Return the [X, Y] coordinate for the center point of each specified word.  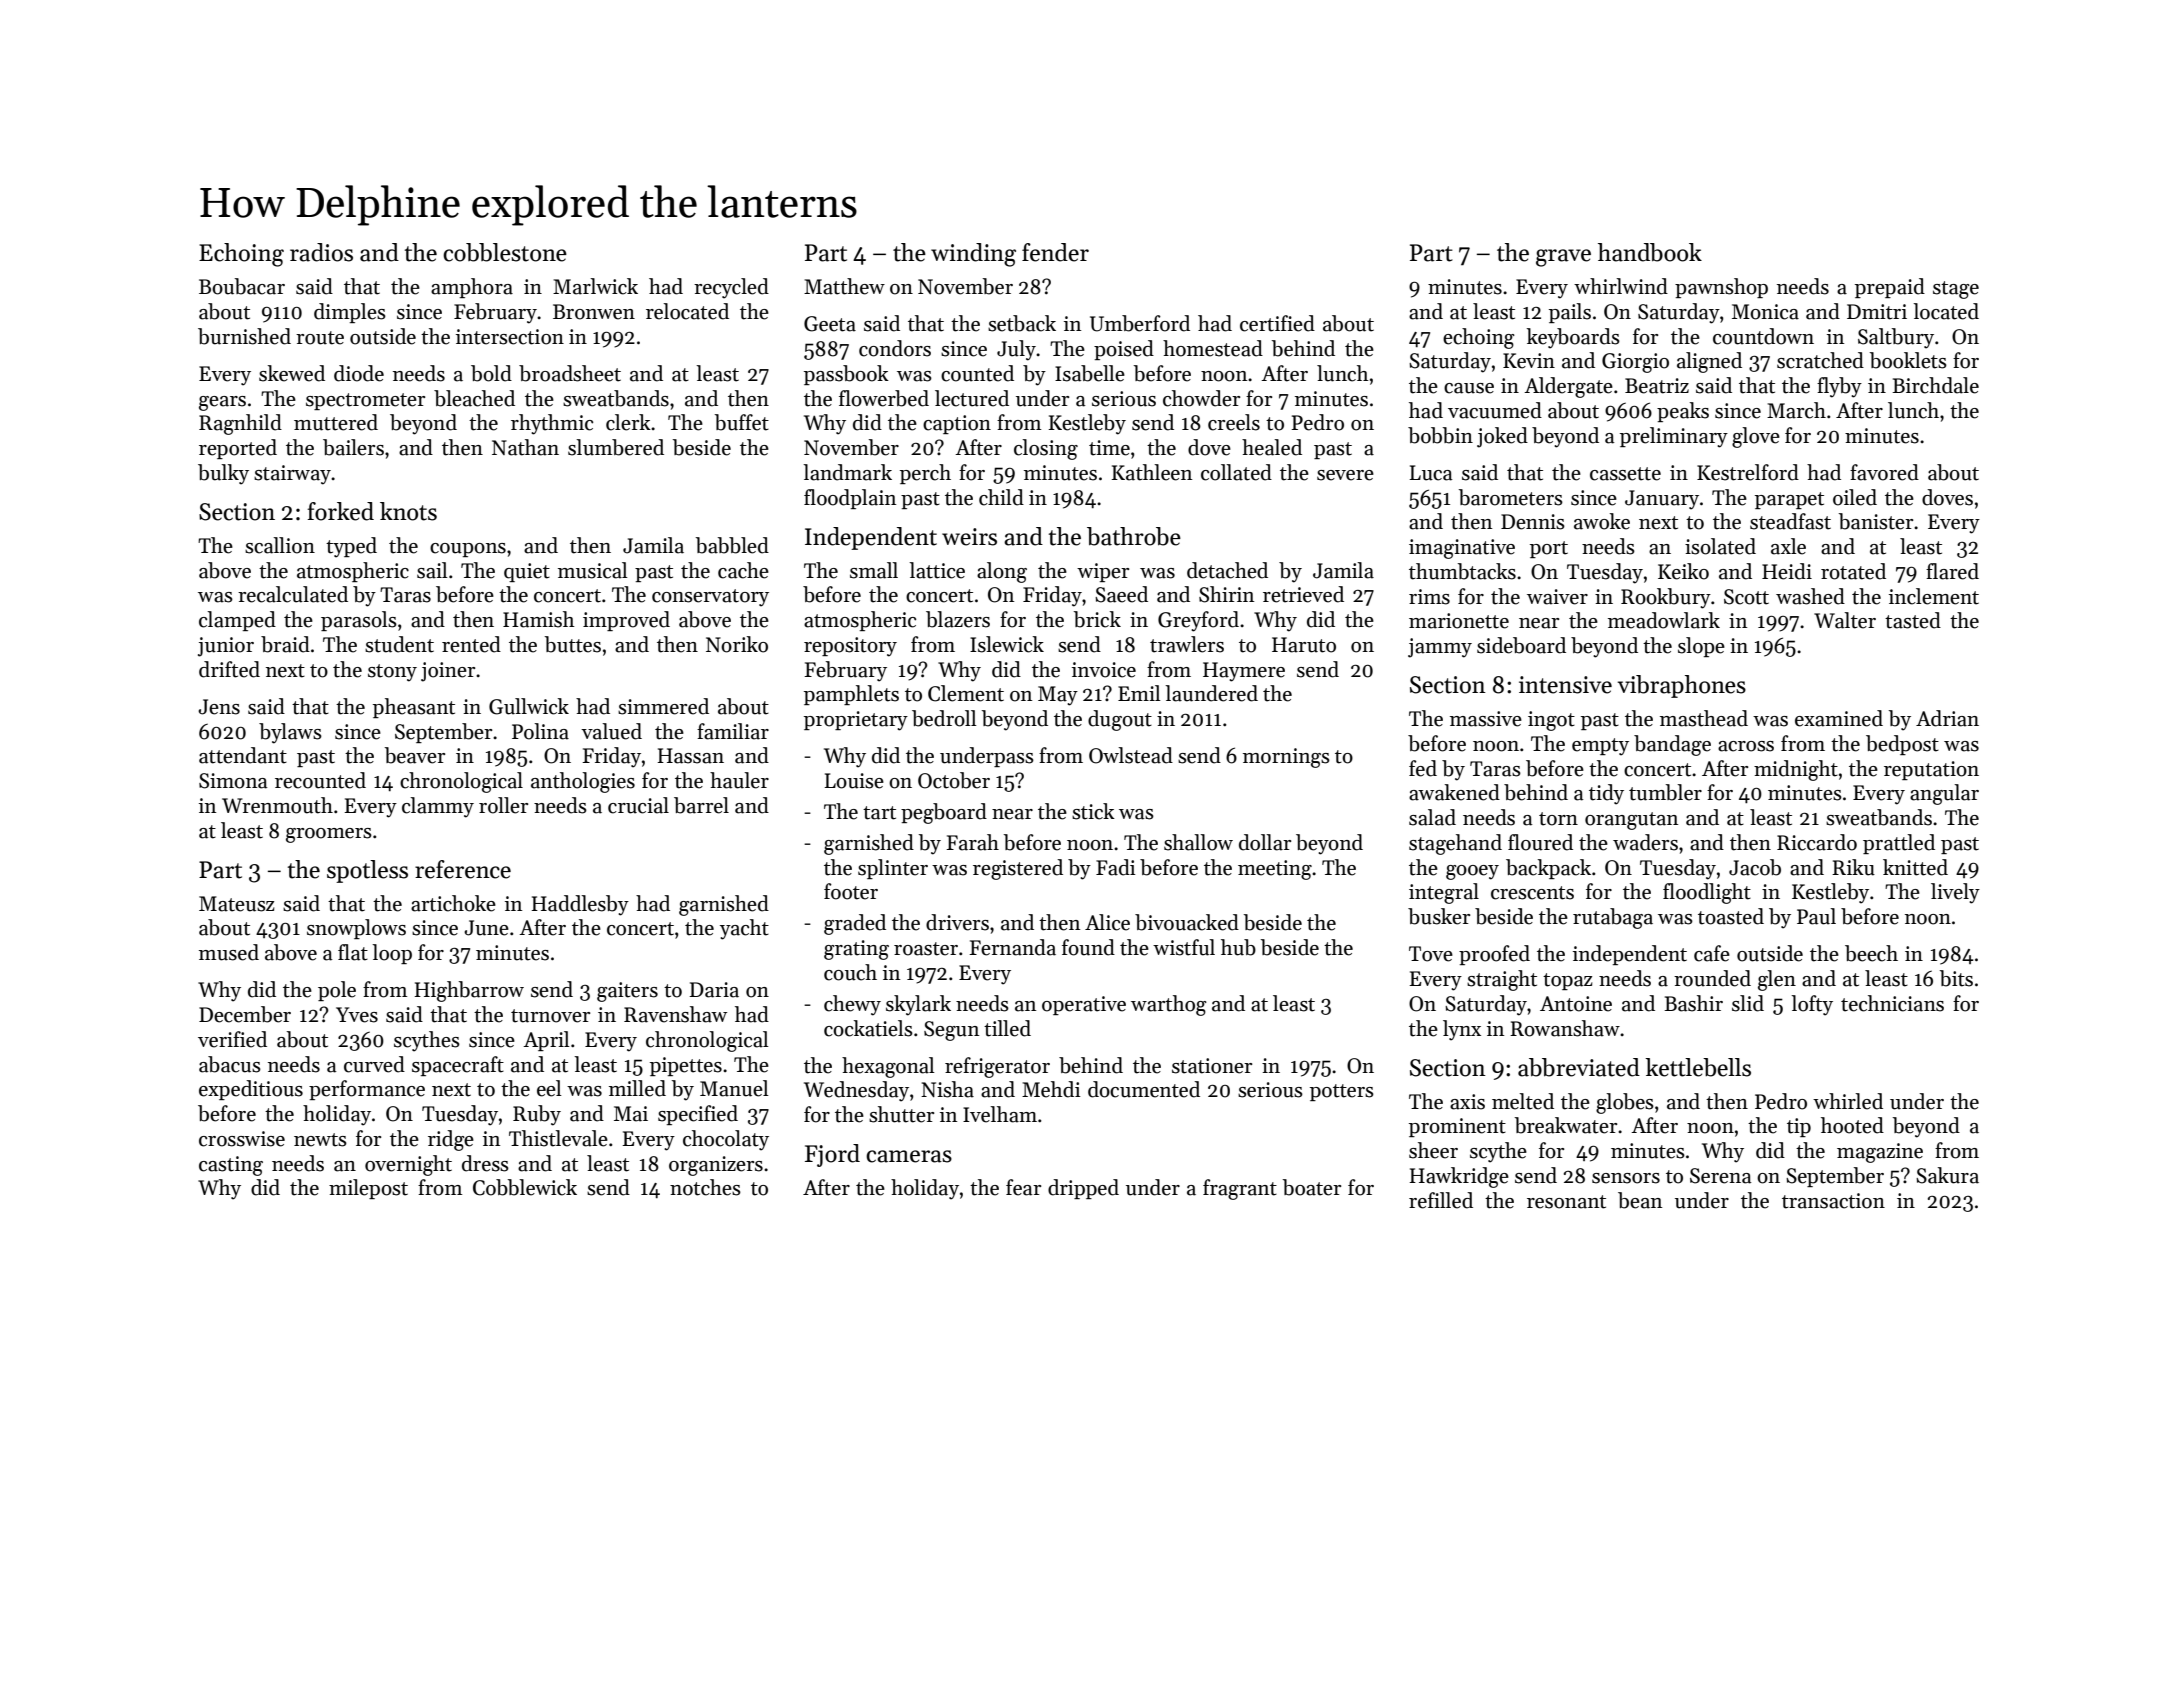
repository [850, 647]
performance [367, 1090]
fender [1055, 252]
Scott [1746, 597]
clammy [438, 807]
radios [321, 252]
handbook [1650, 252]
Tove [1431, 954]
